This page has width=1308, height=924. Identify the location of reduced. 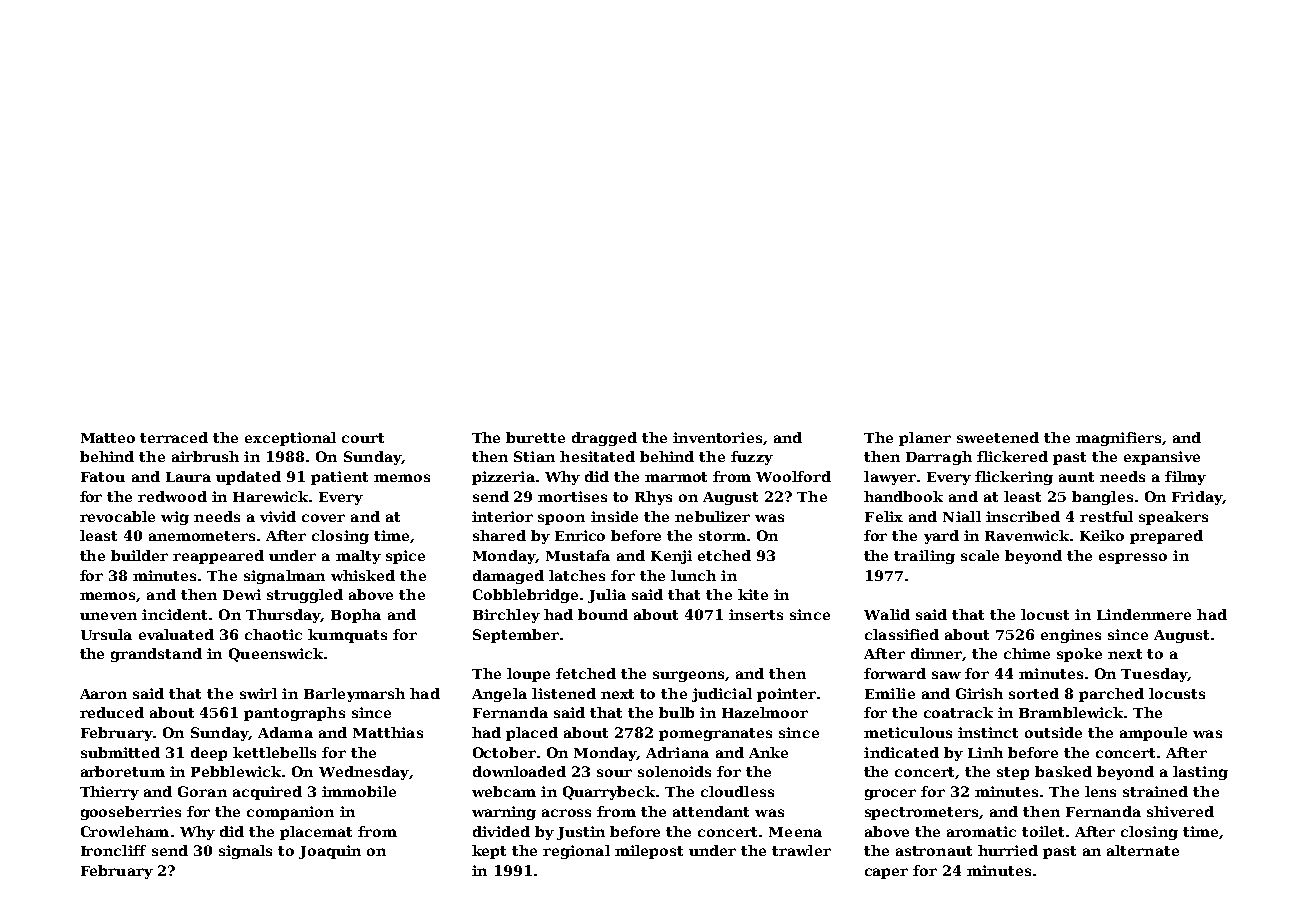
(112, 712).
